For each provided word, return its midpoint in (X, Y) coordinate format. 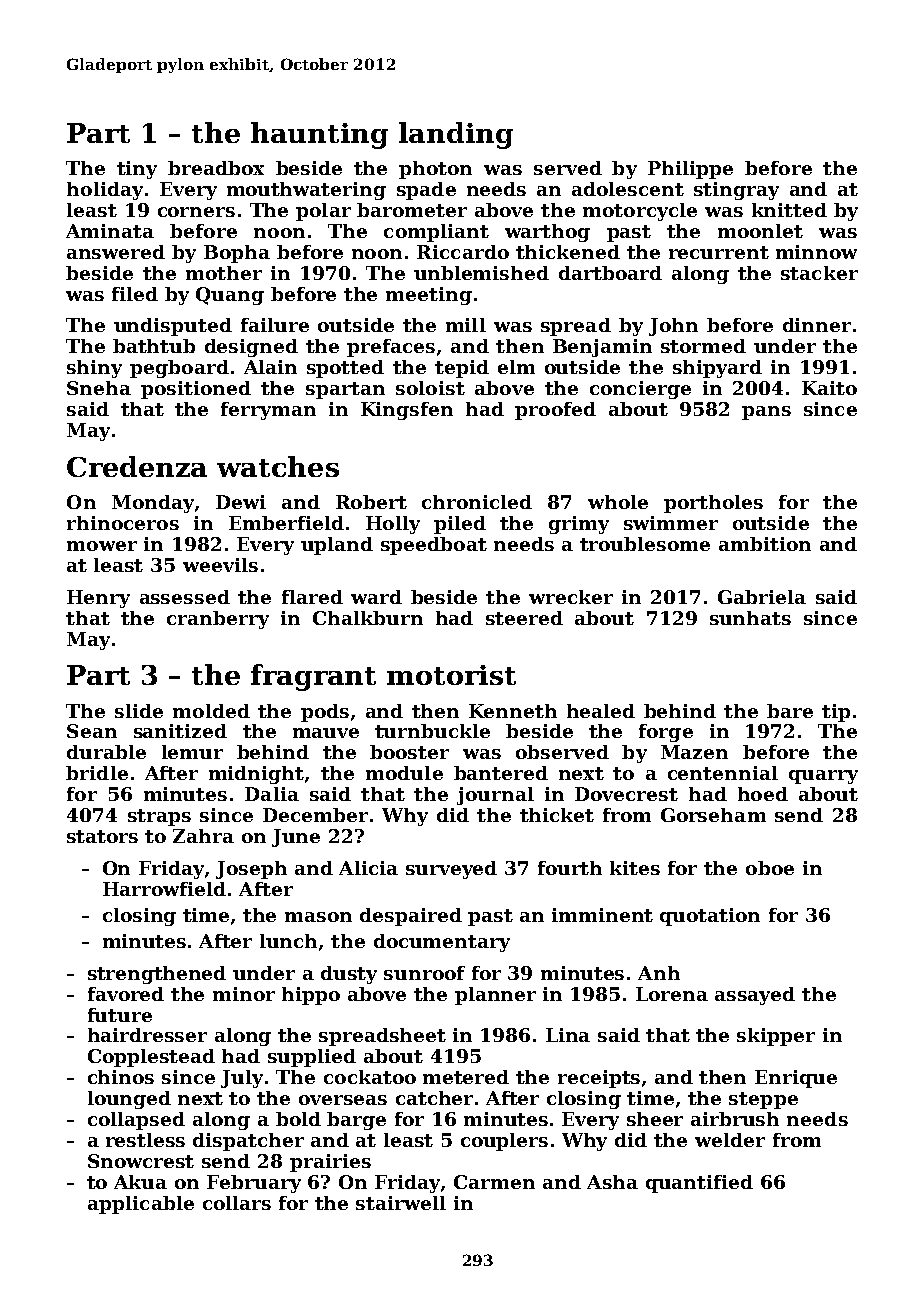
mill (466, 325)
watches (278, 466)
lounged (129, 1100)
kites (635, 868)
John (673, 327)
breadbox (216, 168)
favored (126, 994)
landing (456, 135)
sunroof (424, 973)
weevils (220, 565)
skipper (776, 1037)
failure (275, 325)
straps (159, 817)
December (315, 815)
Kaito (829, 388)
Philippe (690, 170)
